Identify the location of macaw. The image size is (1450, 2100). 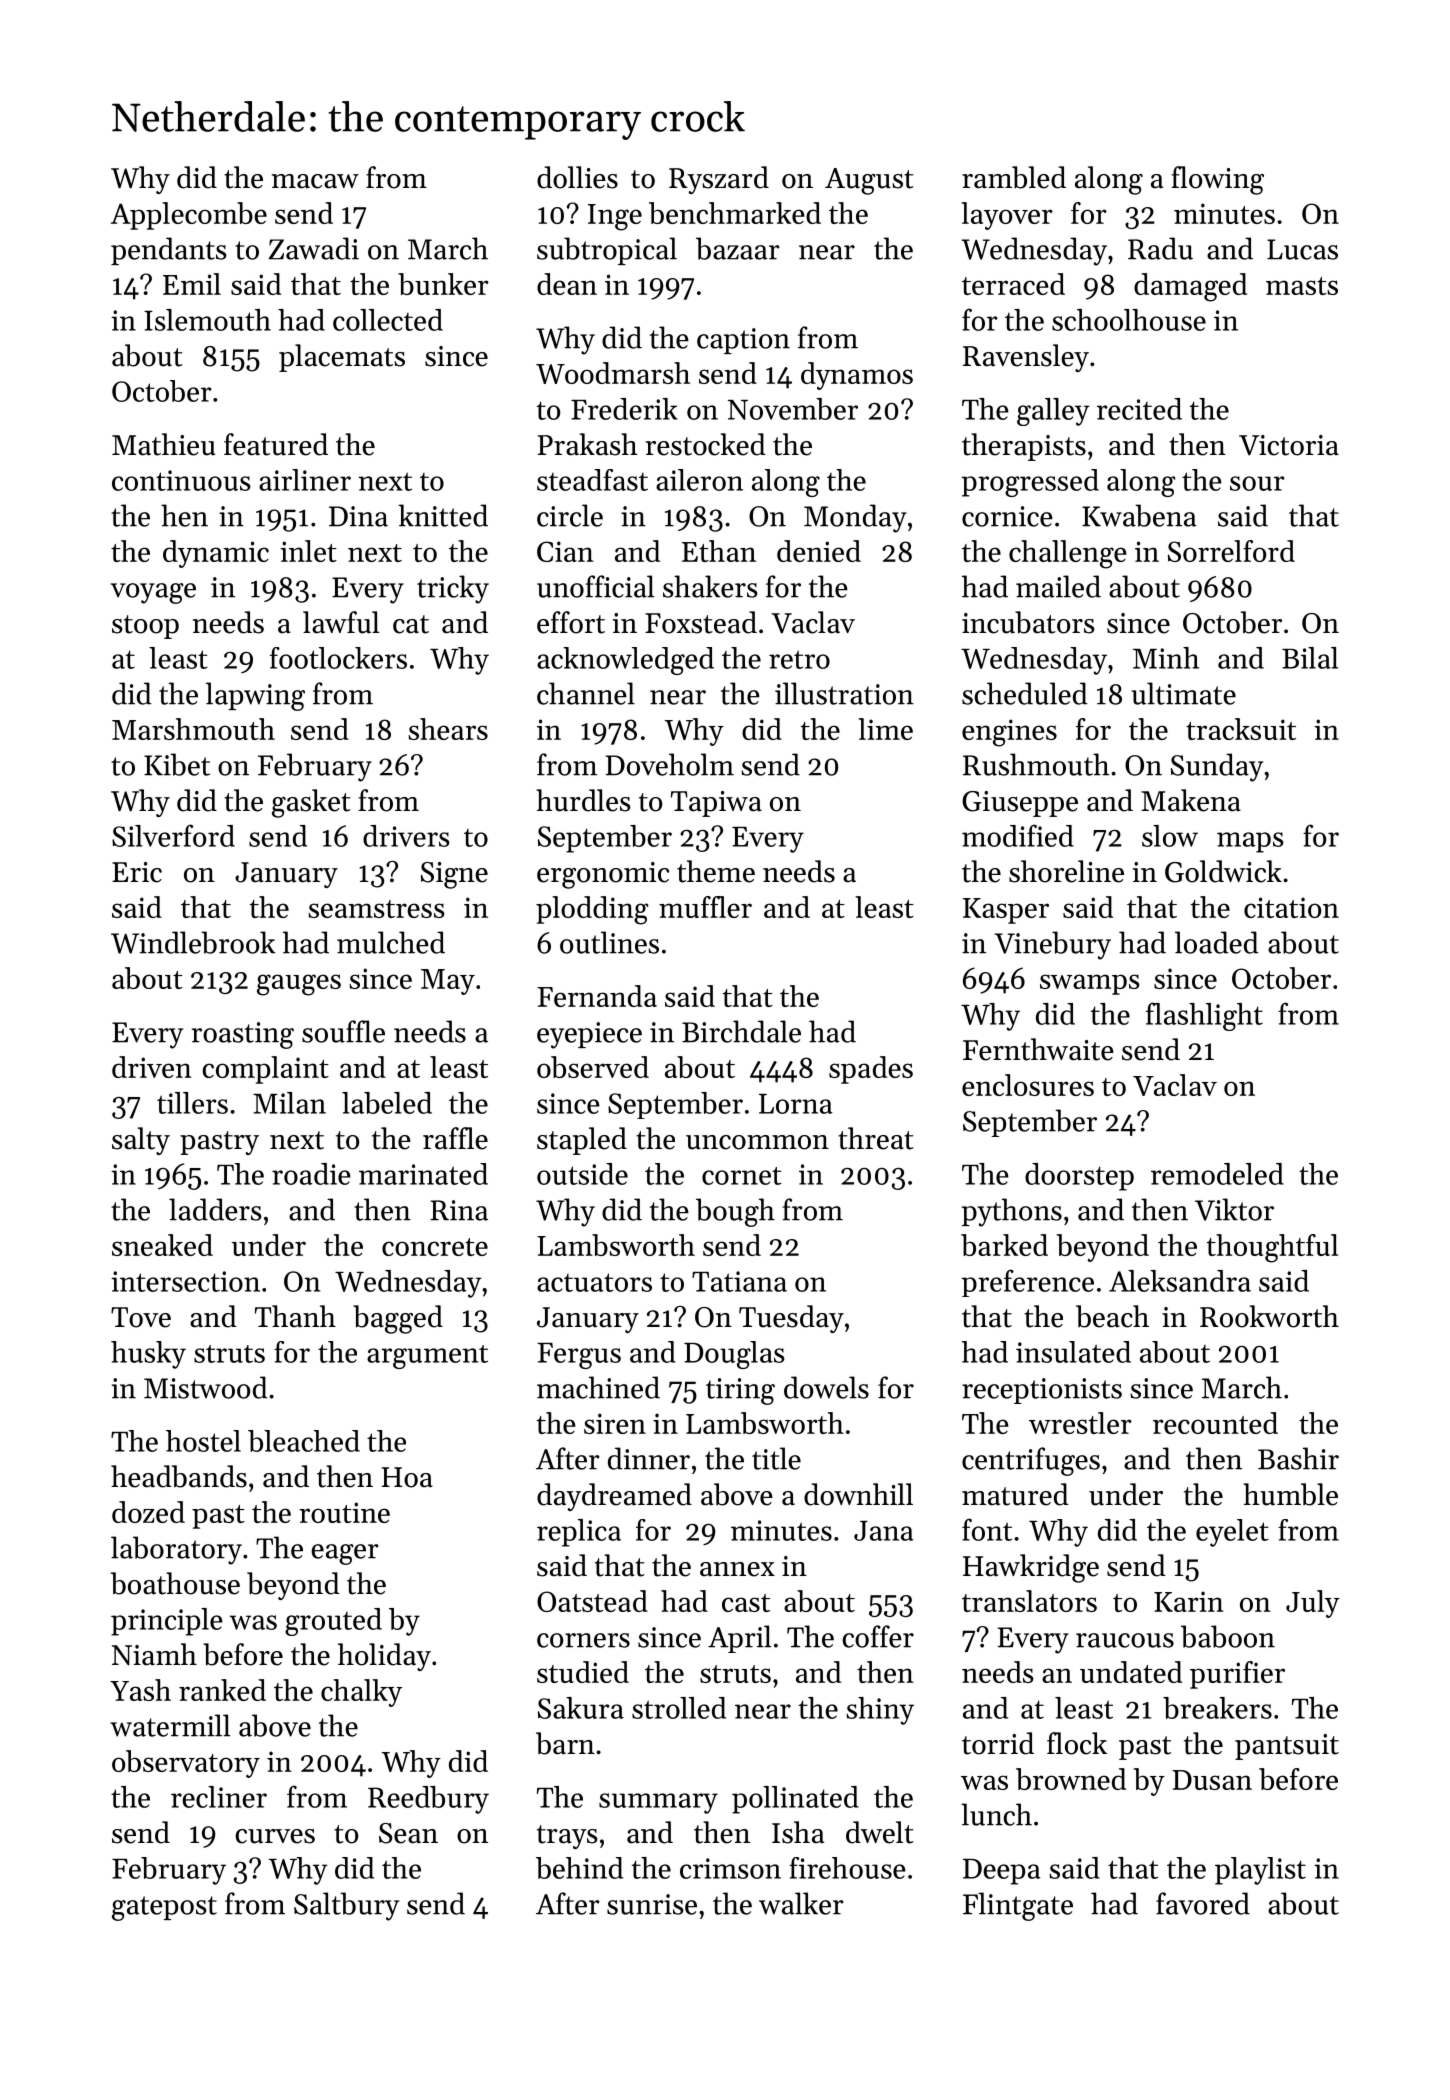
(315, 181).
